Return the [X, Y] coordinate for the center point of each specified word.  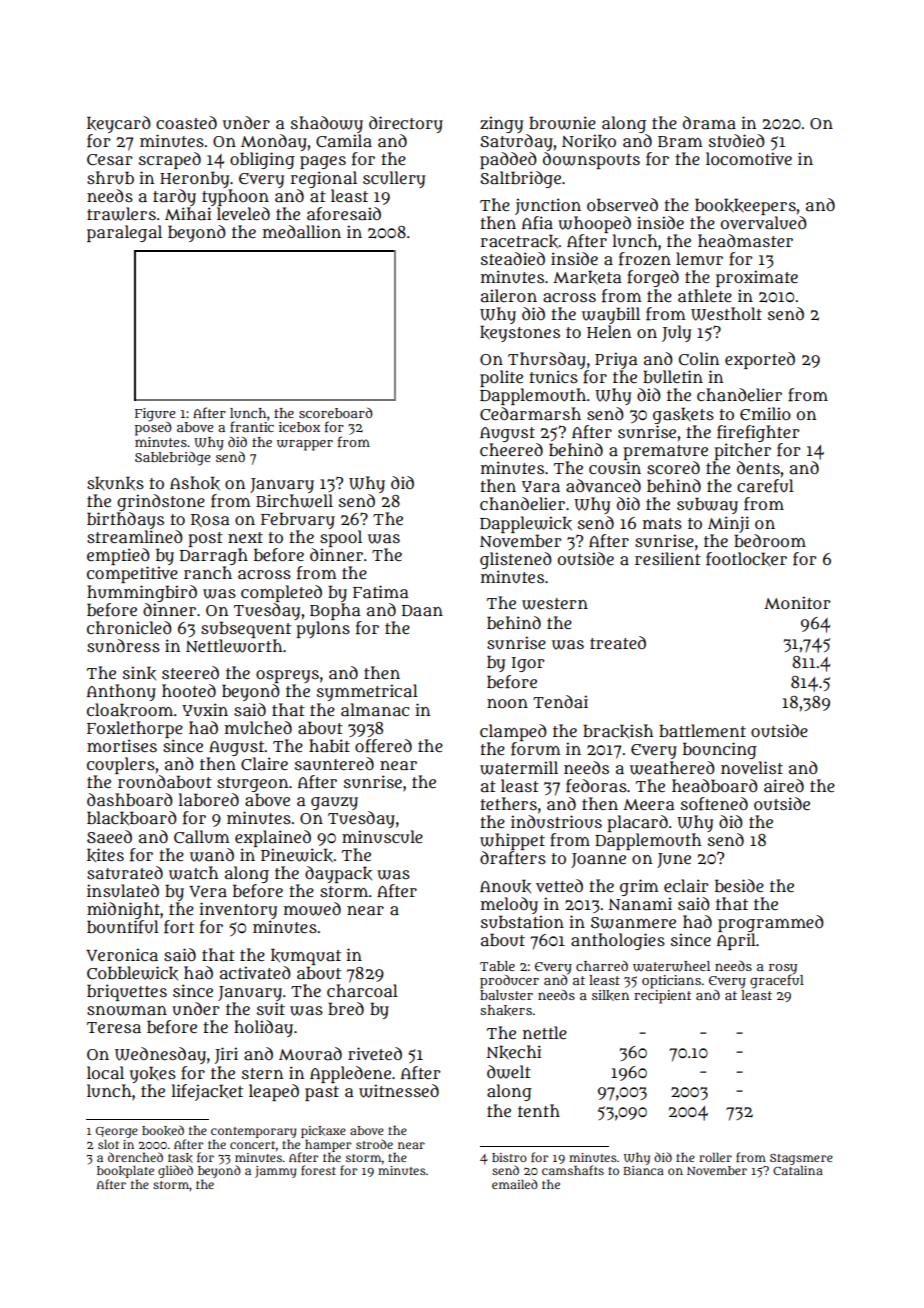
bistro [509, 1157]
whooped [594, 224]
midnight [123, 910]
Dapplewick [526, 524]
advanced [603, 485]
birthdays [125, 520]
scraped [170, 160]
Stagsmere [801, 1159]
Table [497, 966]
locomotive [749, 158]
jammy [275, 1172]
